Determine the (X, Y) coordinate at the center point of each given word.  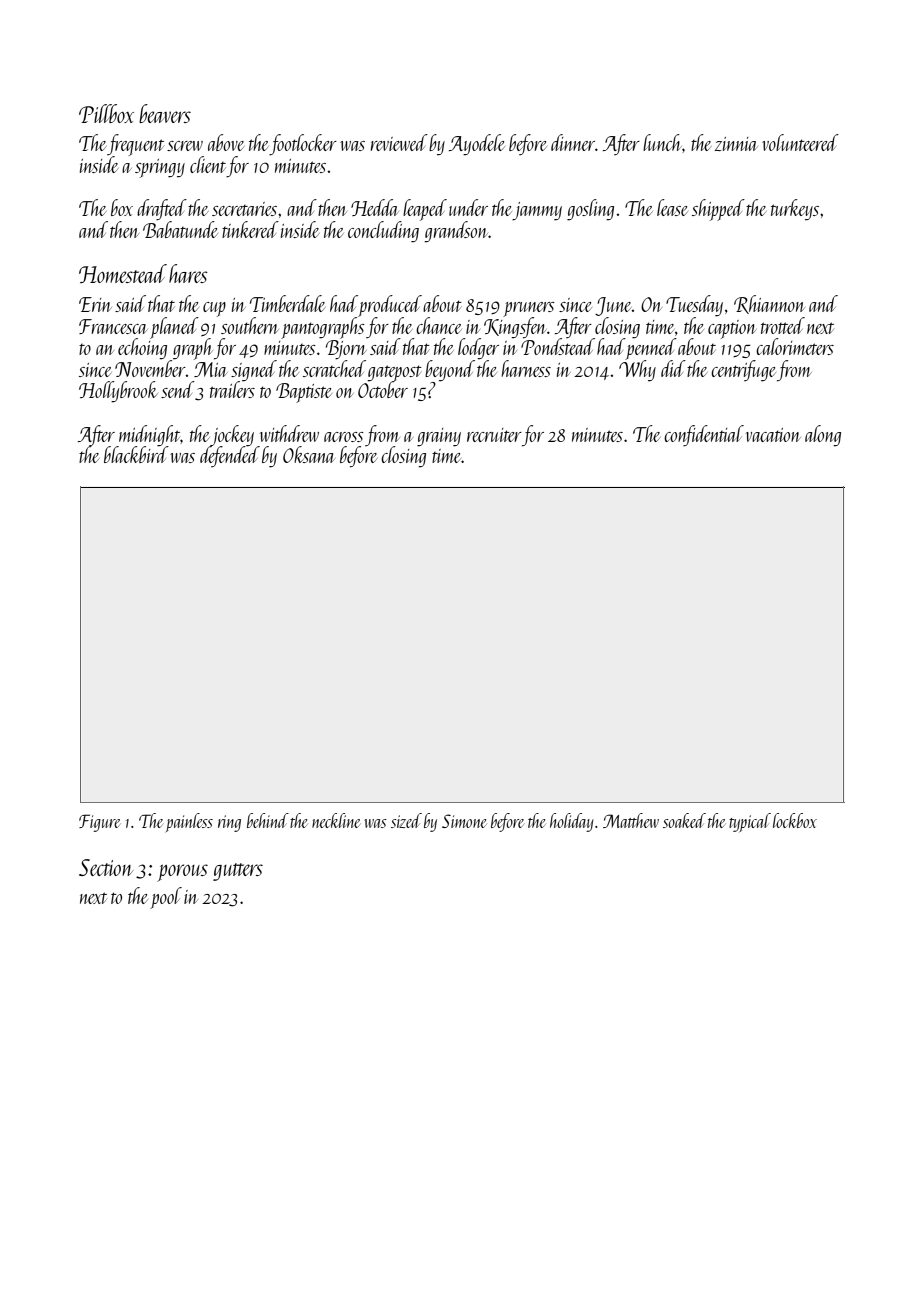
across (344, 437)
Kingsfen (515, 328)
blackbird (136, 454)
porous (182, 873)
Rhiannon (769, 304)
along (823, 436)
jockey (232, 435)
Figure (99, 823)
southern (250, 325)
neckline (336, 820)
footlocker (303, 144)
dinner (573, 142)
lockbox (795, 820)
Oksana (309, 454)
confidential (704, 435)
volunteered (800, 142)
